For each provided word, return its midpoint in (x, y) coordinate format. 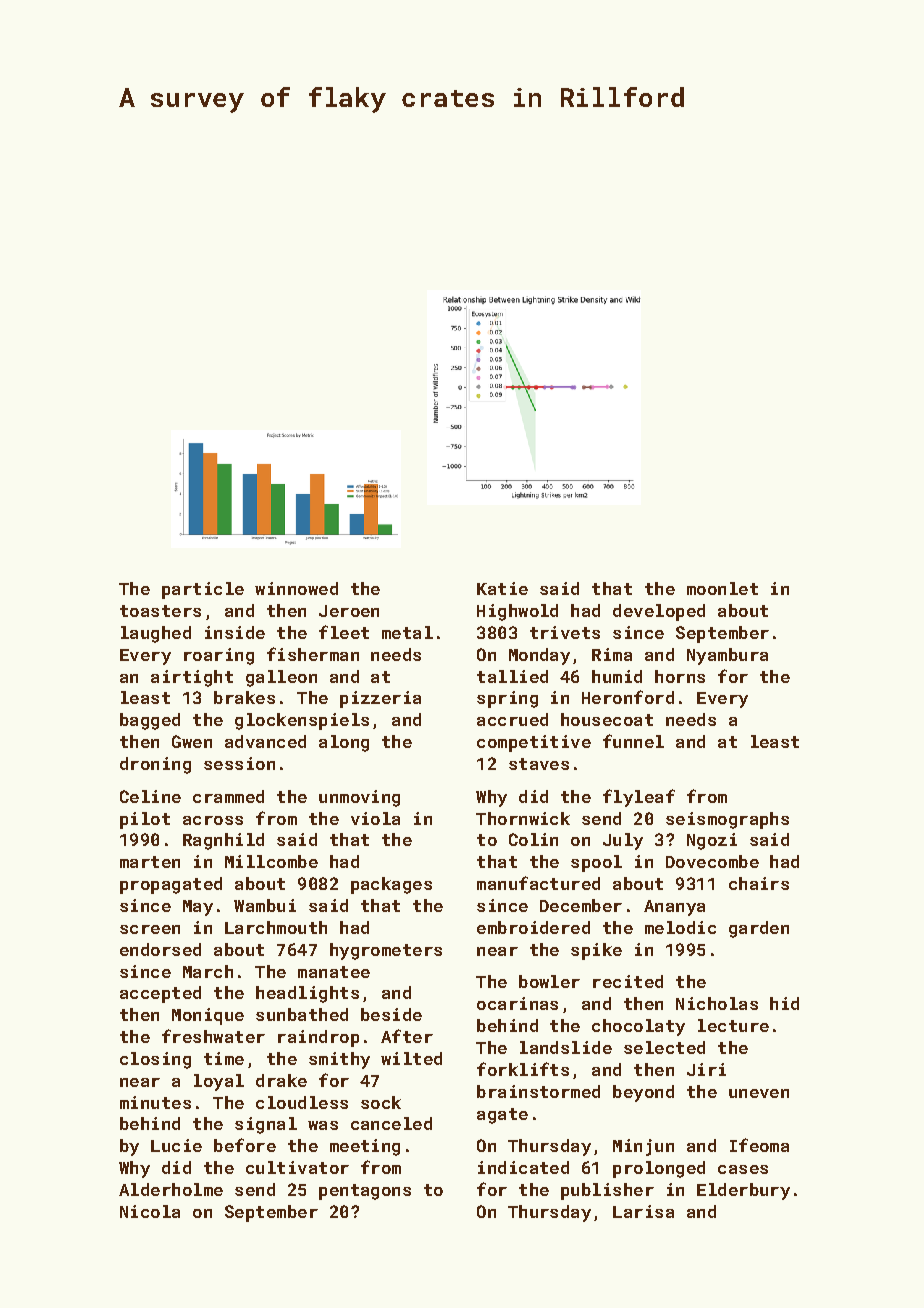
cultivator (297, 1167)
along (344, 743)
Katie (502, 588)
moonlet (722, 588)
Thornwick (523, 818)
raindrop (318, 1038)
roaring (219, 656)
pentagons (365, 1192)
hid (784, 1003)
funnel (633, 741)
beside (391, 1014)
